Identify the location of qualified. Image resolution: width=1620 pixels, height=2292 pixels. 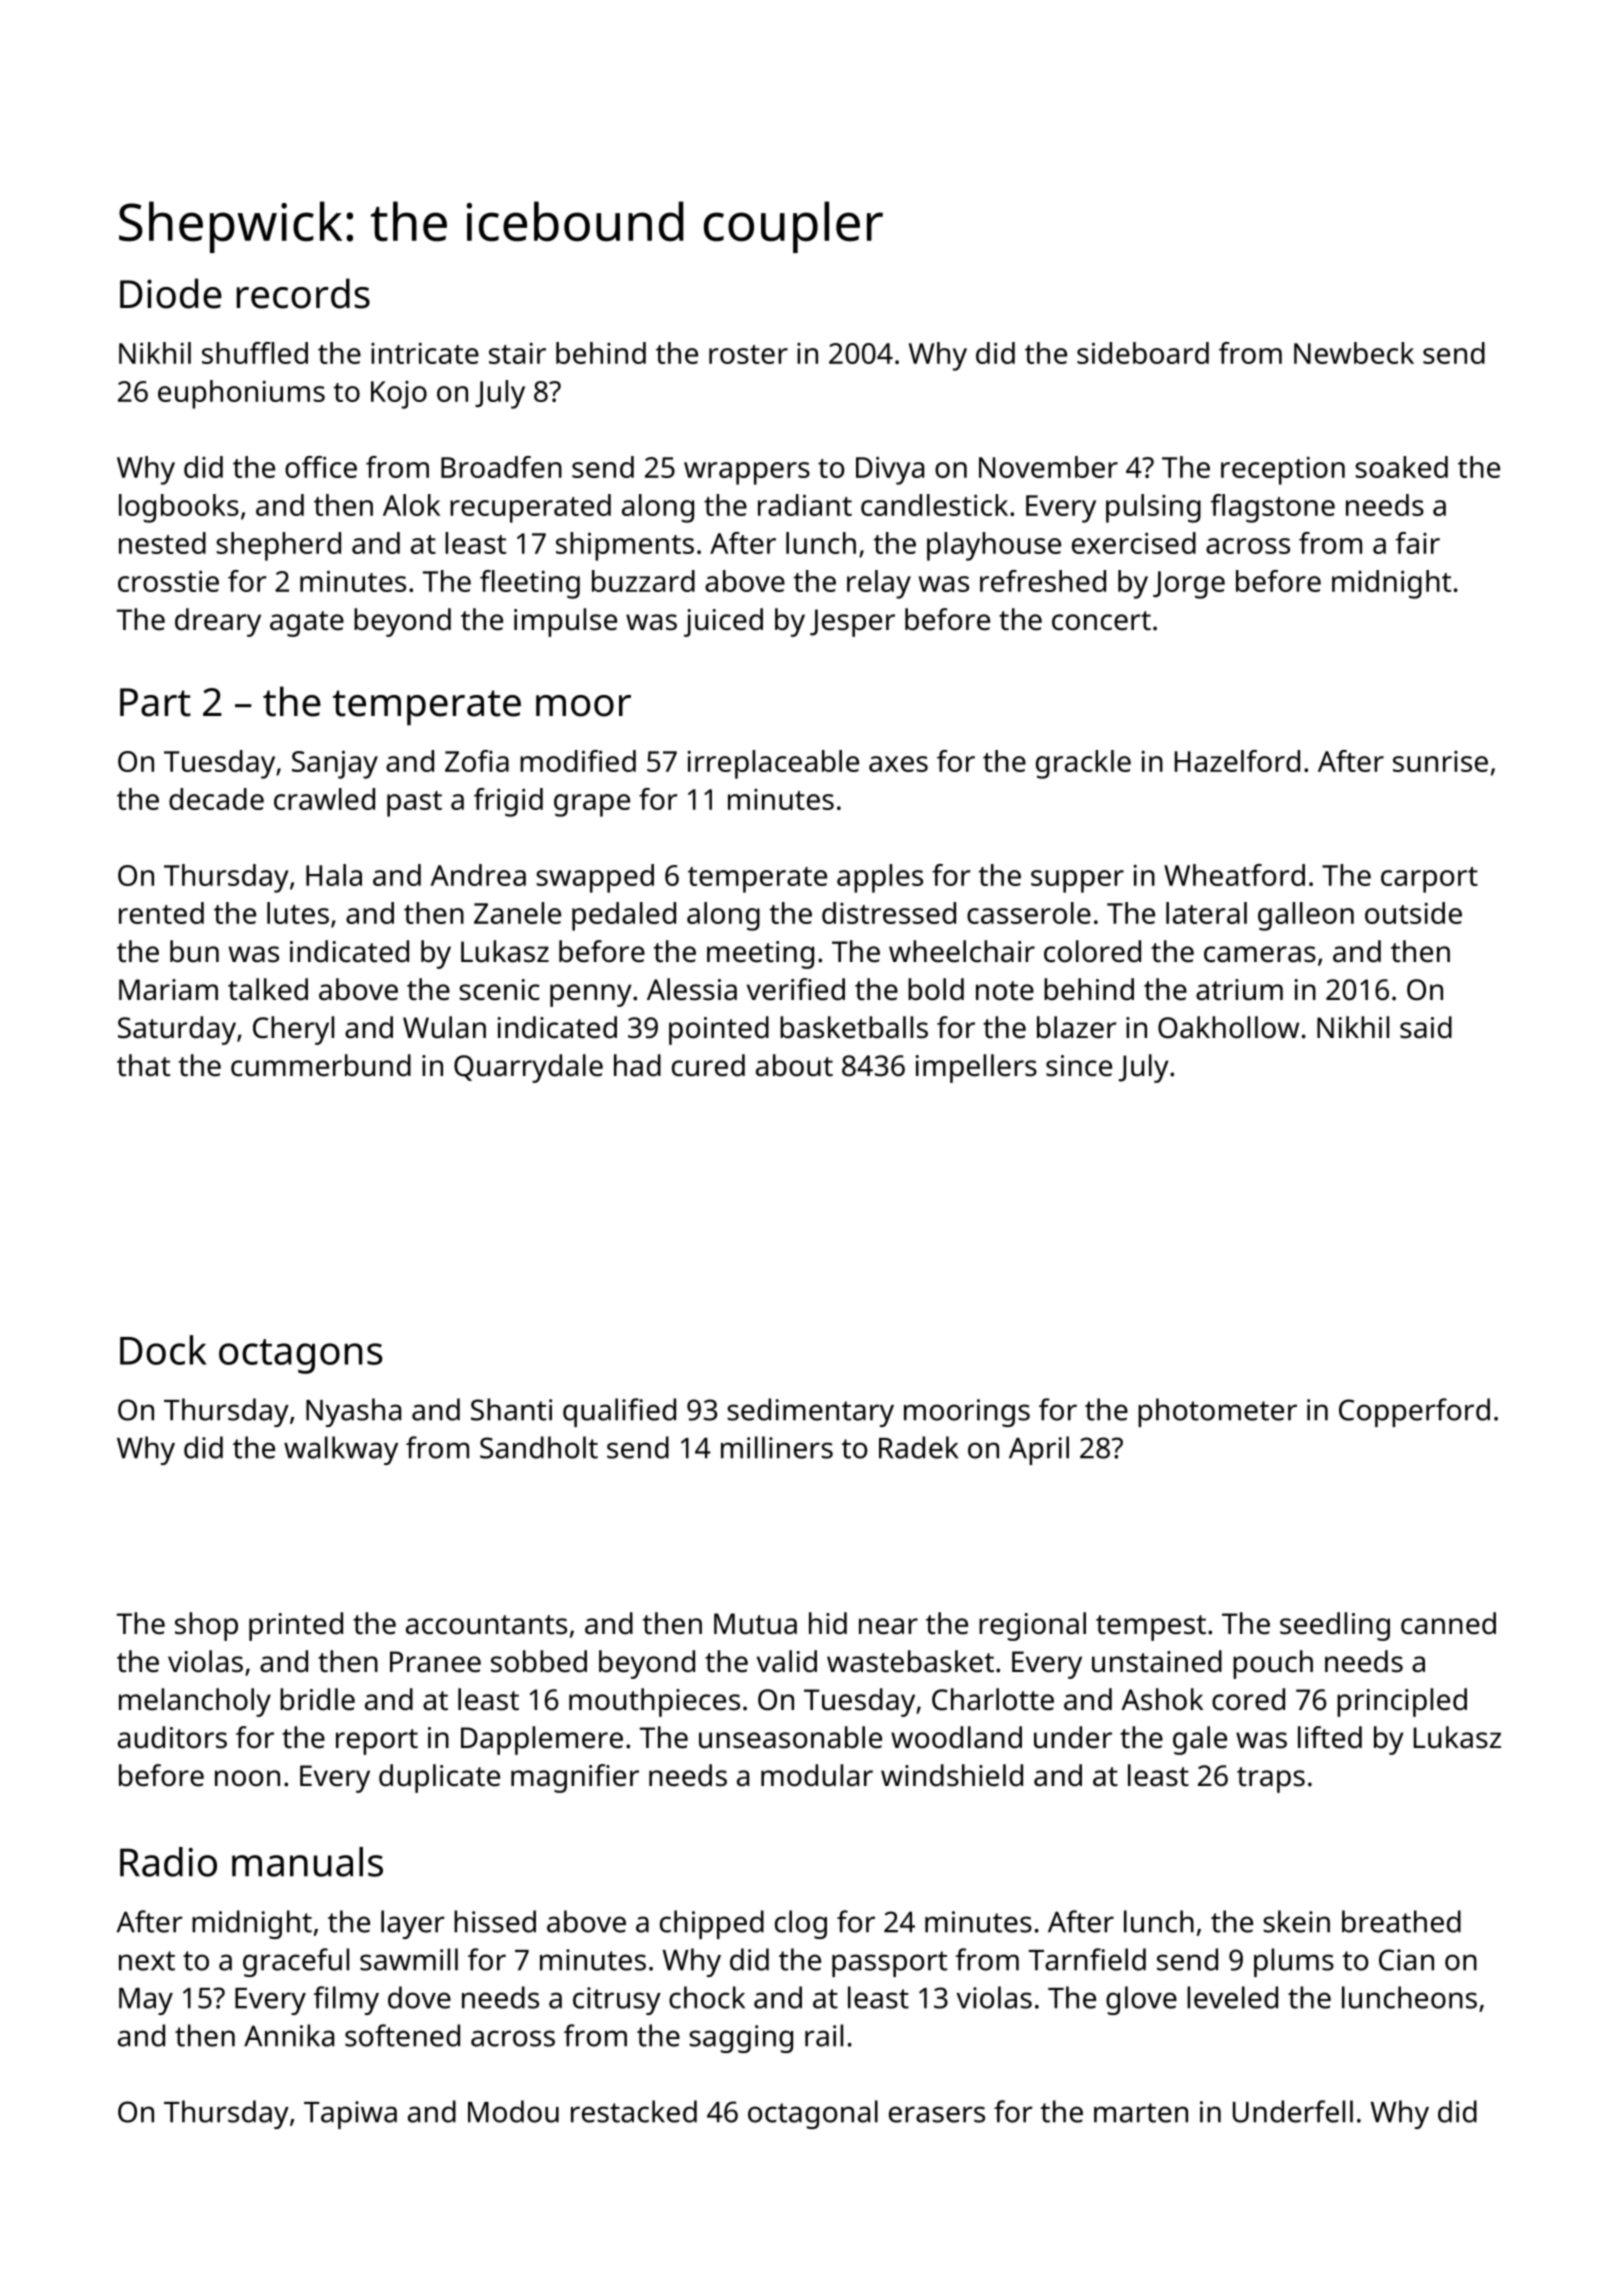
(619, 1412).
